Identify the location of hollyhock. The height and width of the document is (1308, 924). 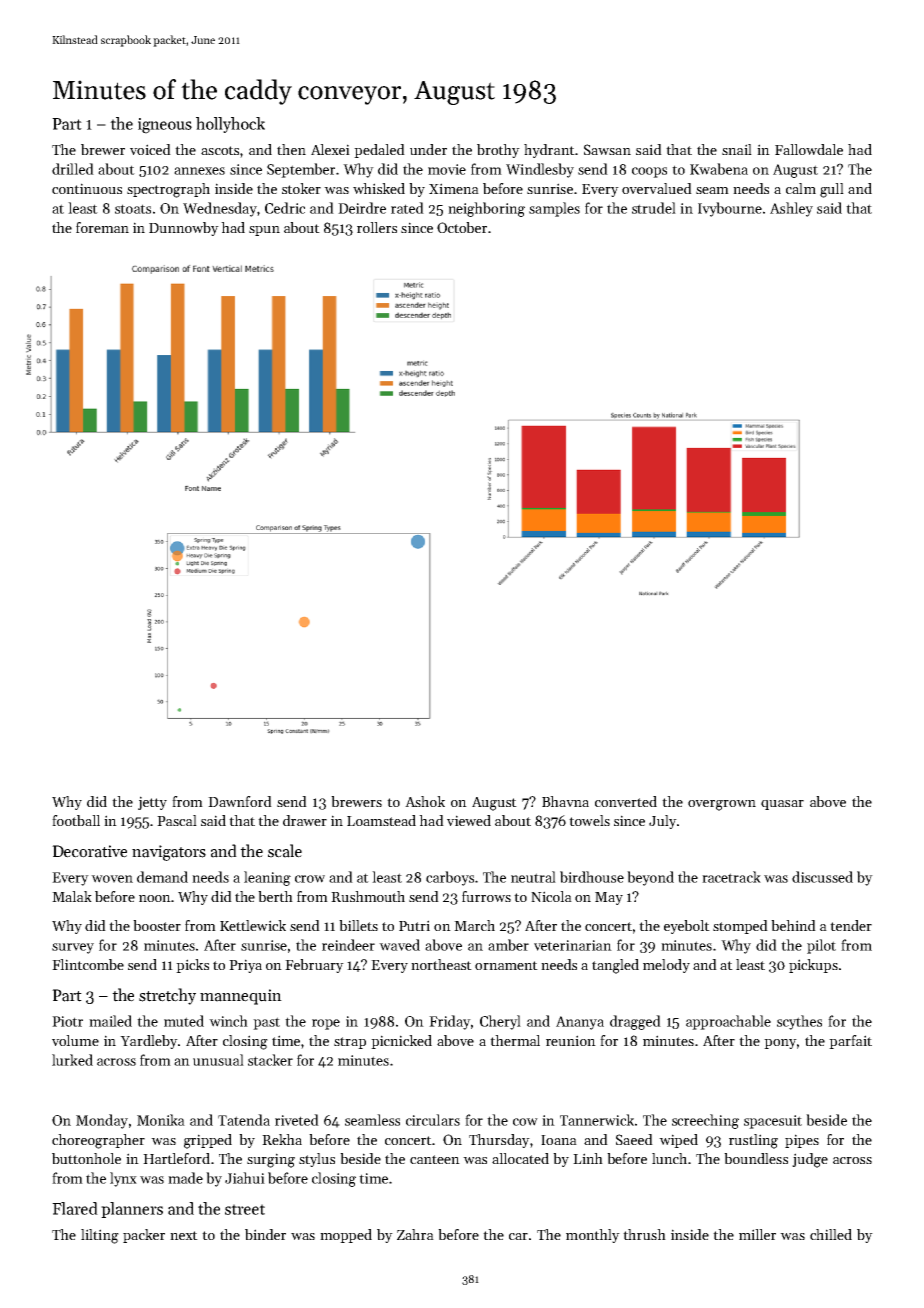
(230, 125).
